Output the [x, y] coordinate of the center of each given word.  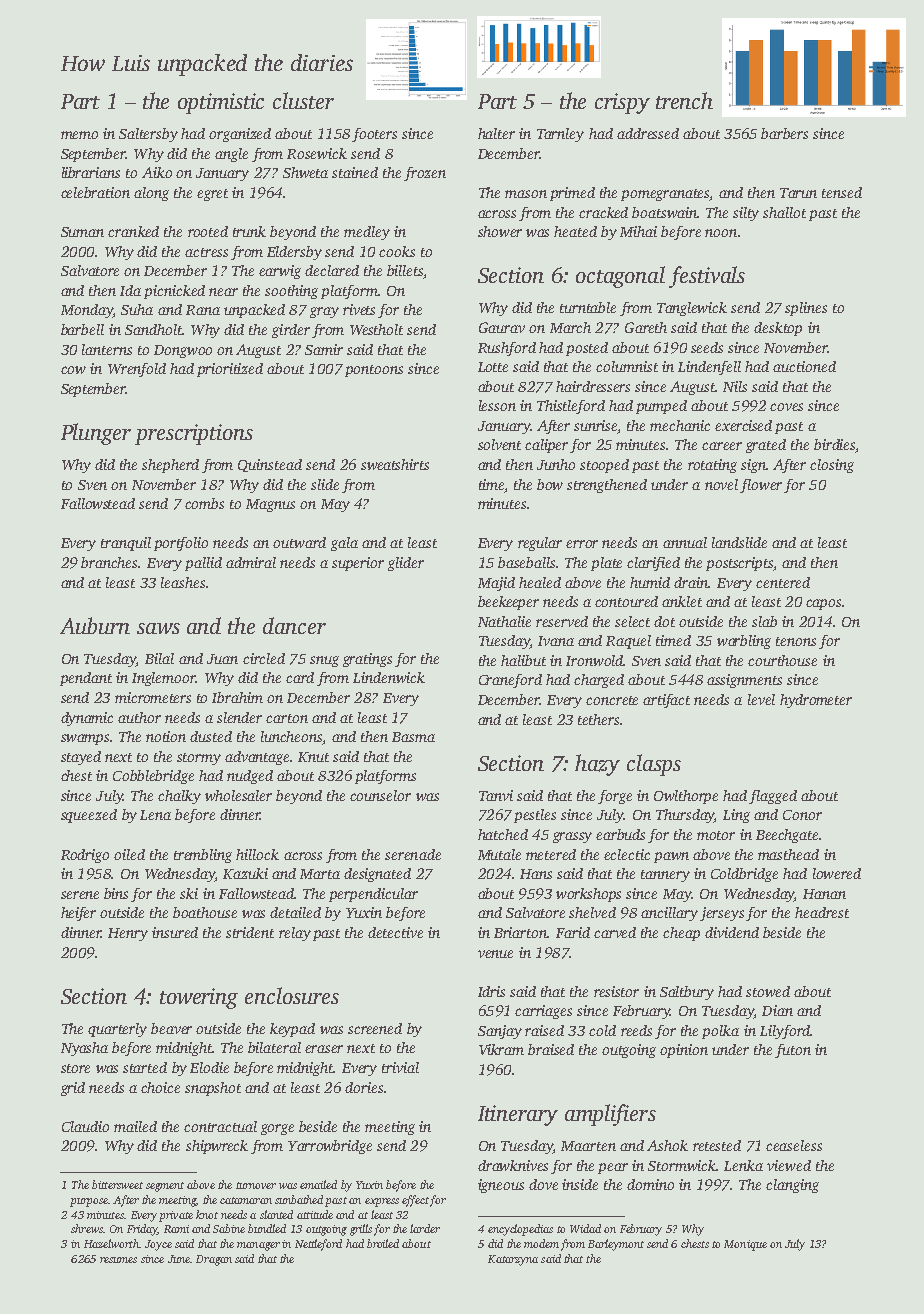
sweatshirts [395, 464]
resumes [118, 1260]
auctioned [804, 366]
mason [526, 194]
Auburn [95, 625]
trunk [249, 231]
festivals [707, 277]
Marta [320, 874]
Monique [745, 1245]
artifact [666, 701]
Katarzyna [513, 1260]
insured [175, 932]
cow [73, 370]
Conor [802, 815]
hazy [597, 765]
